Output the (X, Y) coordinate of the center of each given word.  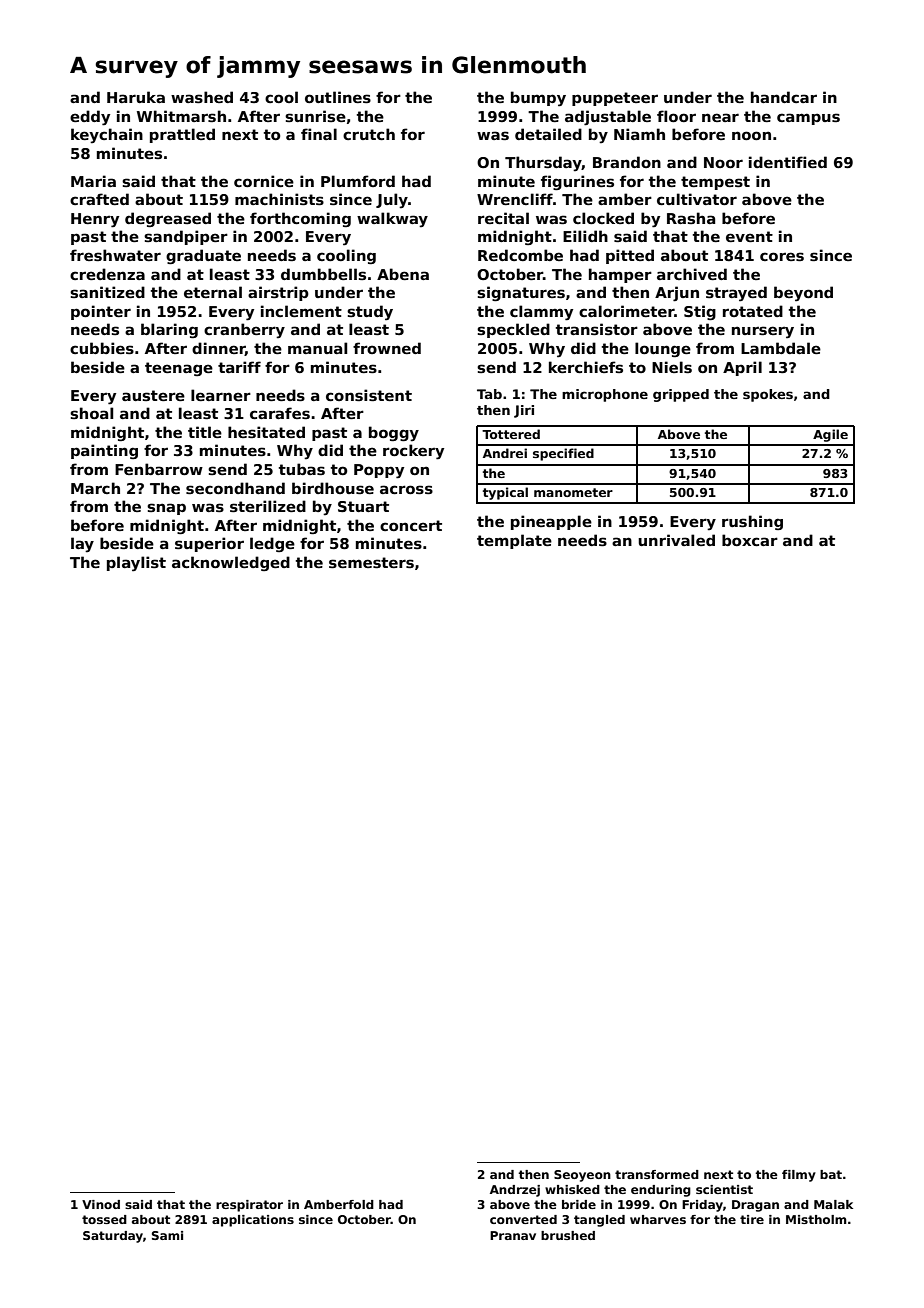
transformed (657, 1174)
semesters (371, 563)
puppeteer (615, 99)
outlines (338, 97)
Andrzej (515, 1191)
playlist (136, 564)
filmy (799, 1176)
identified (788, 162)
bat (831, 1174)
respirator (249, 1206)
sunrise (315, 116)
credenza (107, 274)
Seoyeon (582, 1176)
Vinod (101, 1204)
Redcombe (520, 255)
